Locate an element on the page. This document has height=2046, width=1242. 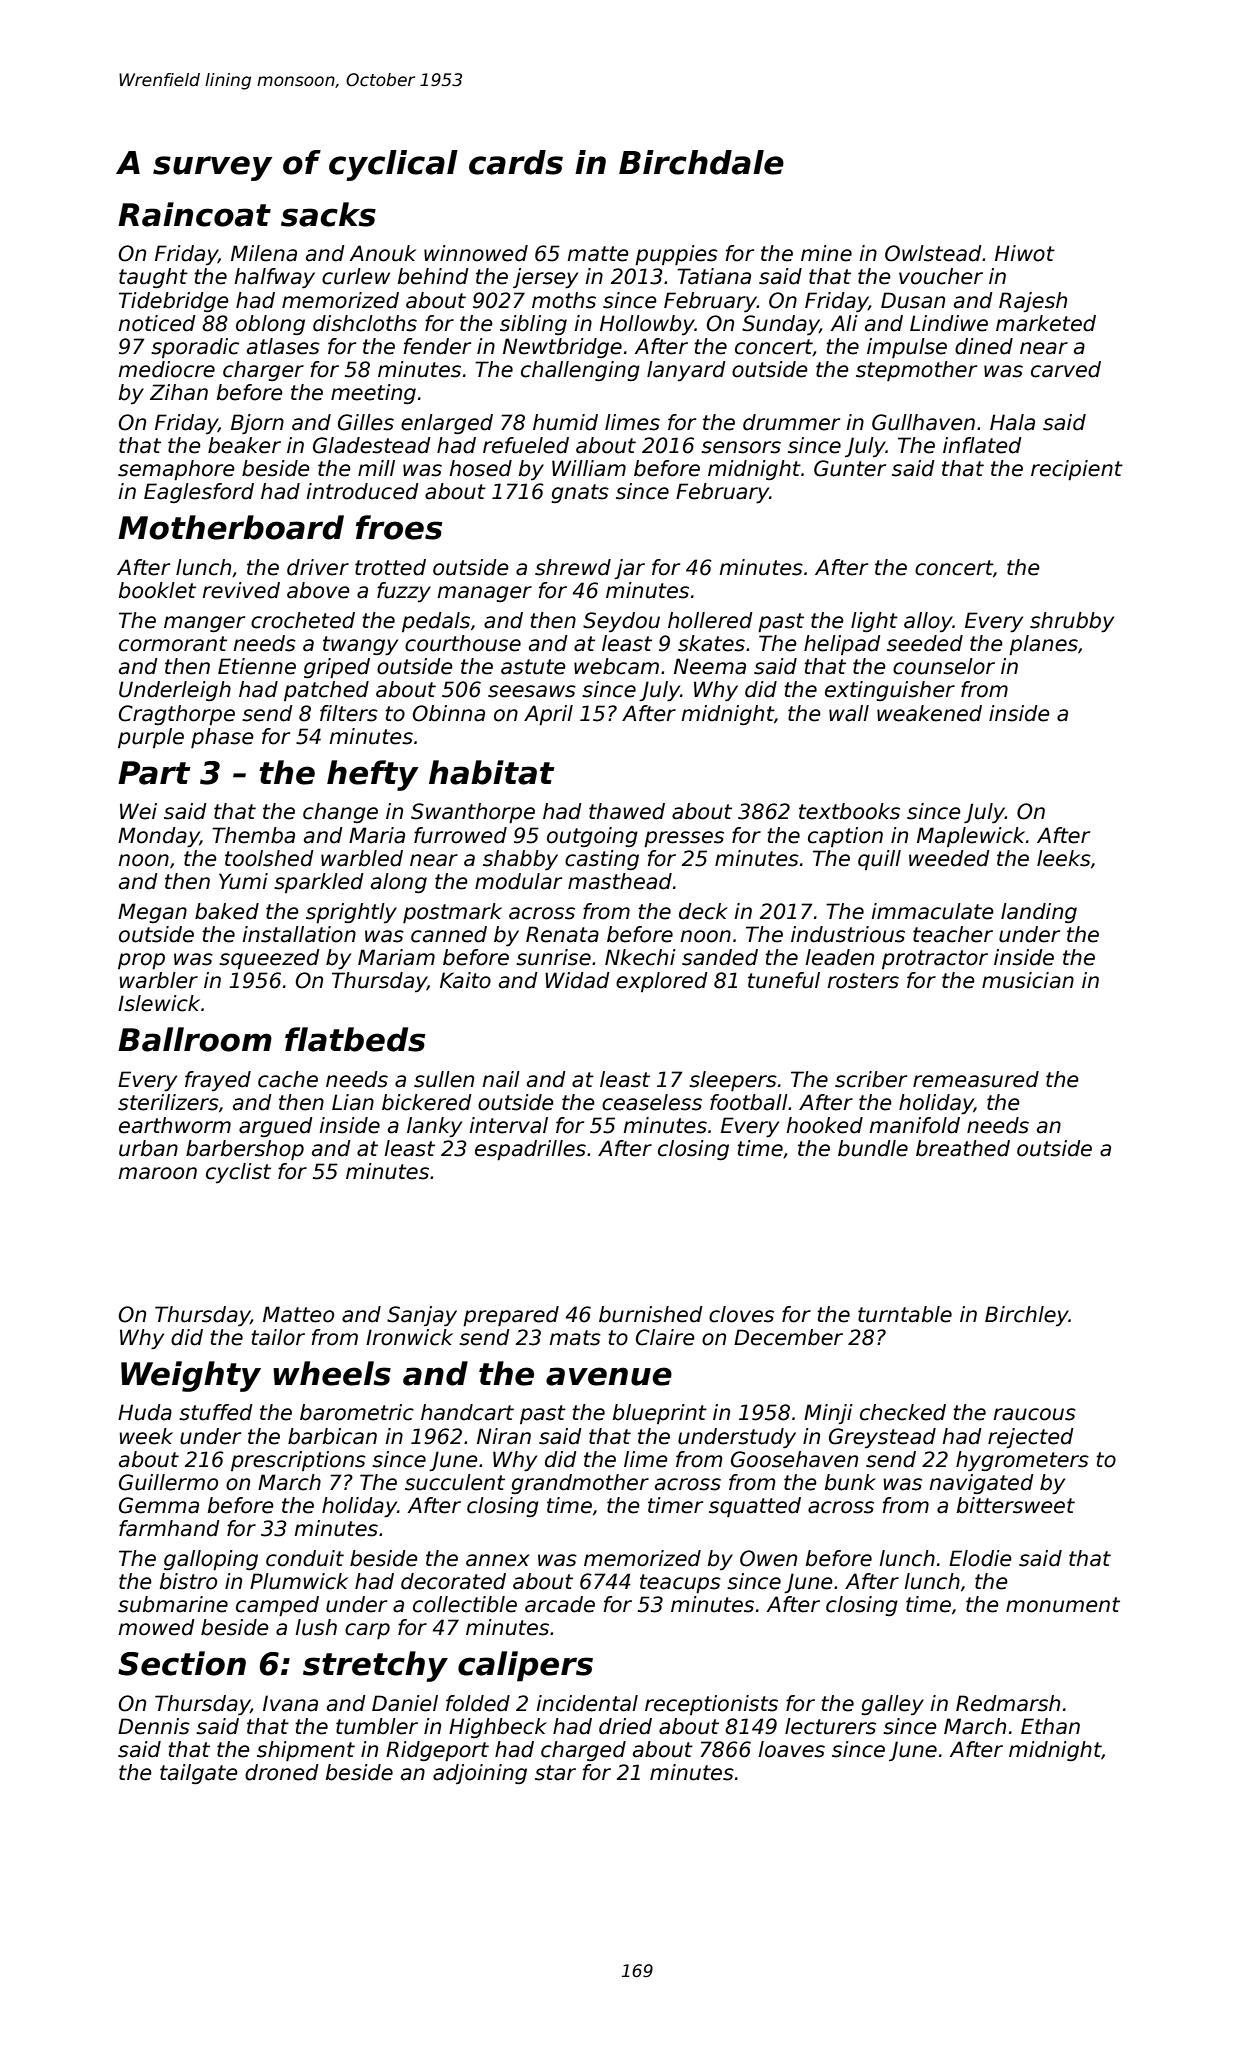
sacks is located at coordinates (328, 214).
